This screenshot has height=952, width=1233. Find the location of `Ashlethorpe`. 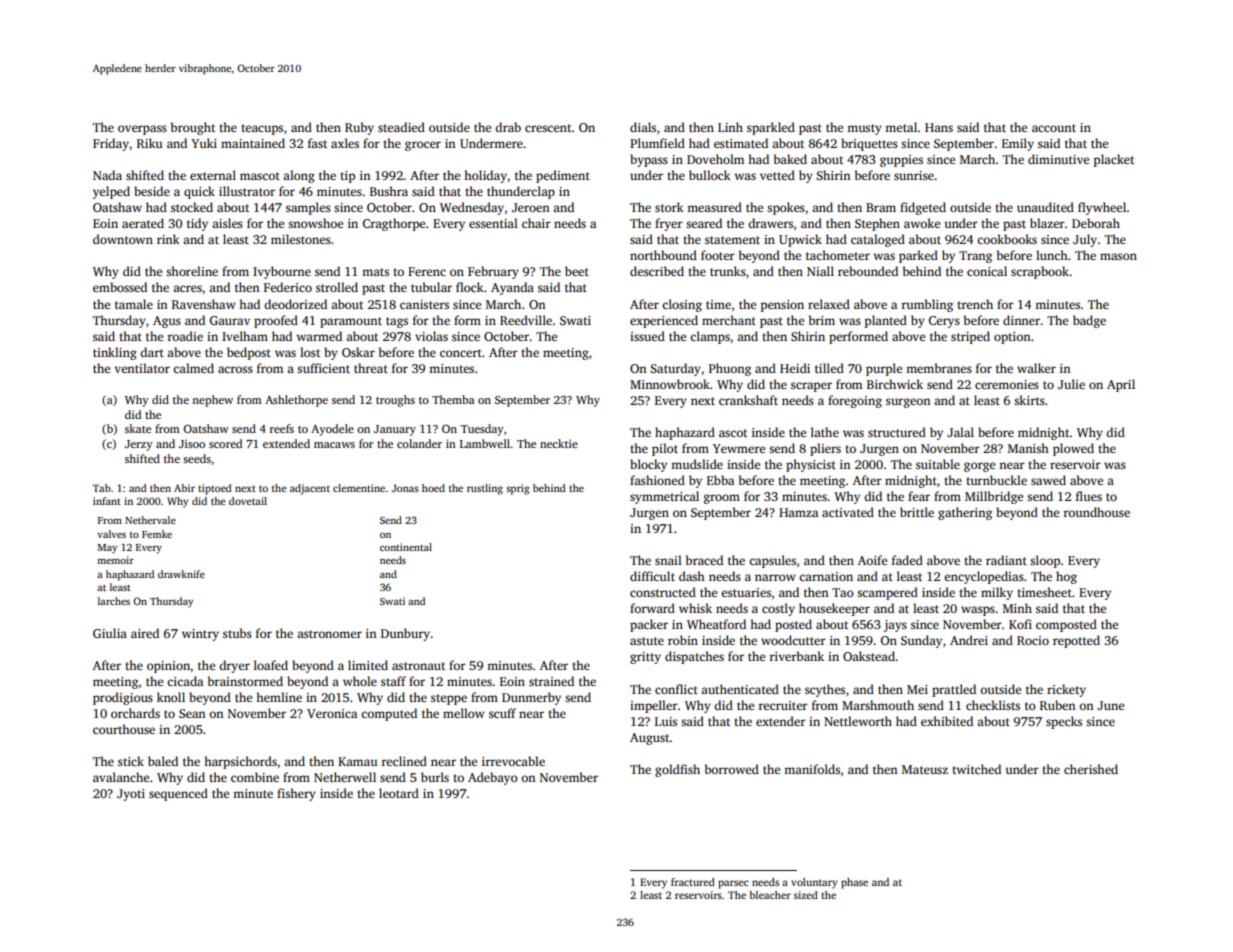

Ashlethorpe is located at coordinates (296, 401).
